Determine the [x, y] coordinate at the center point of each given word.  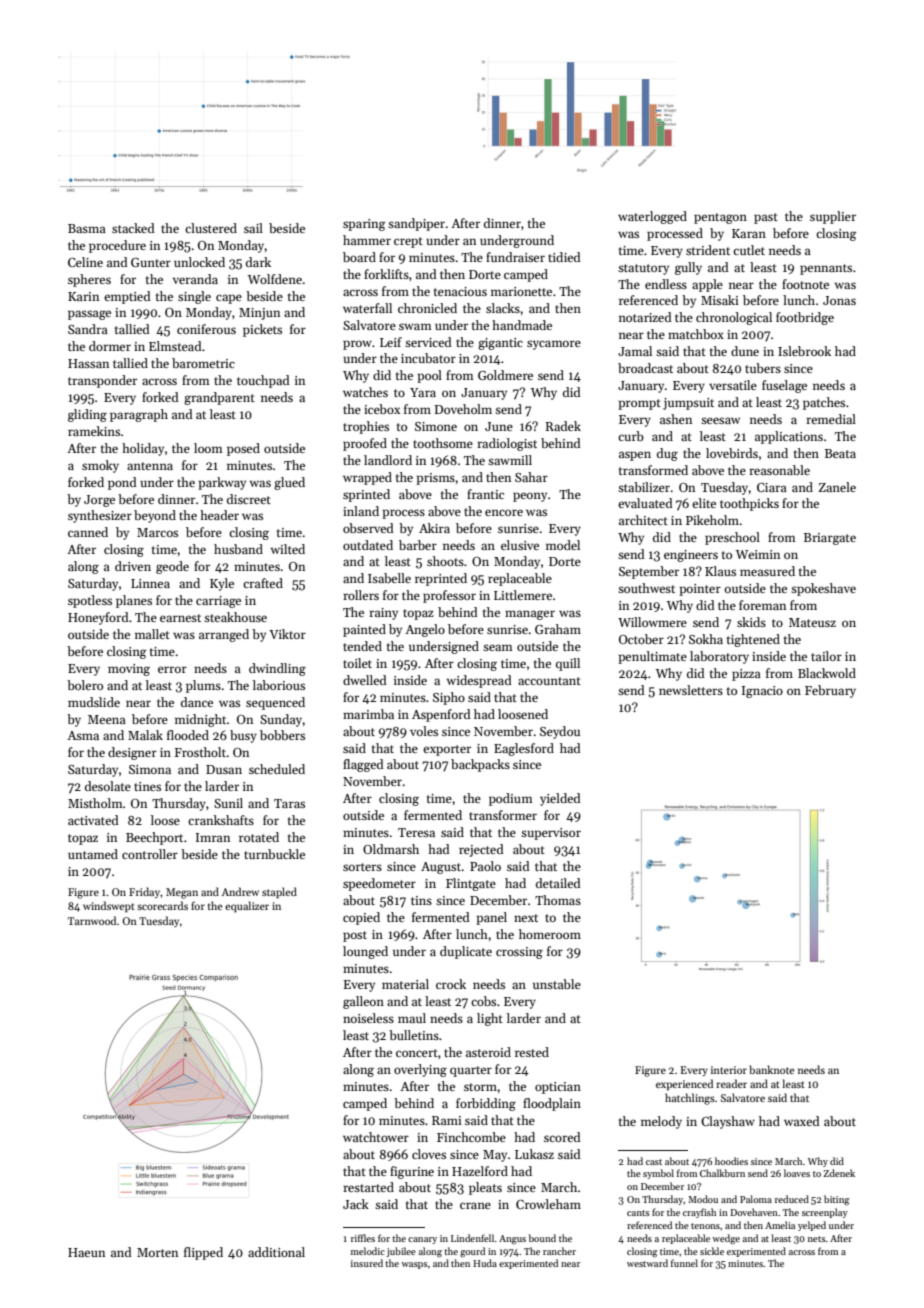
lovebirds [732, 453]
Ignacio [762, 692]
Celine [85, 262]
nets [817, 1239]
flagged [363, 765]
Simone [436, 426]
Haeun [86, 1252]
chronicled [427, 308]
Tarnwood [92, 920]
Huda [485, 1263]
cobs [483, 1001]
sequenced [275, 703]
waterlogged [652, 217]
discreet [249, 499]
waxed [802, 1121]
